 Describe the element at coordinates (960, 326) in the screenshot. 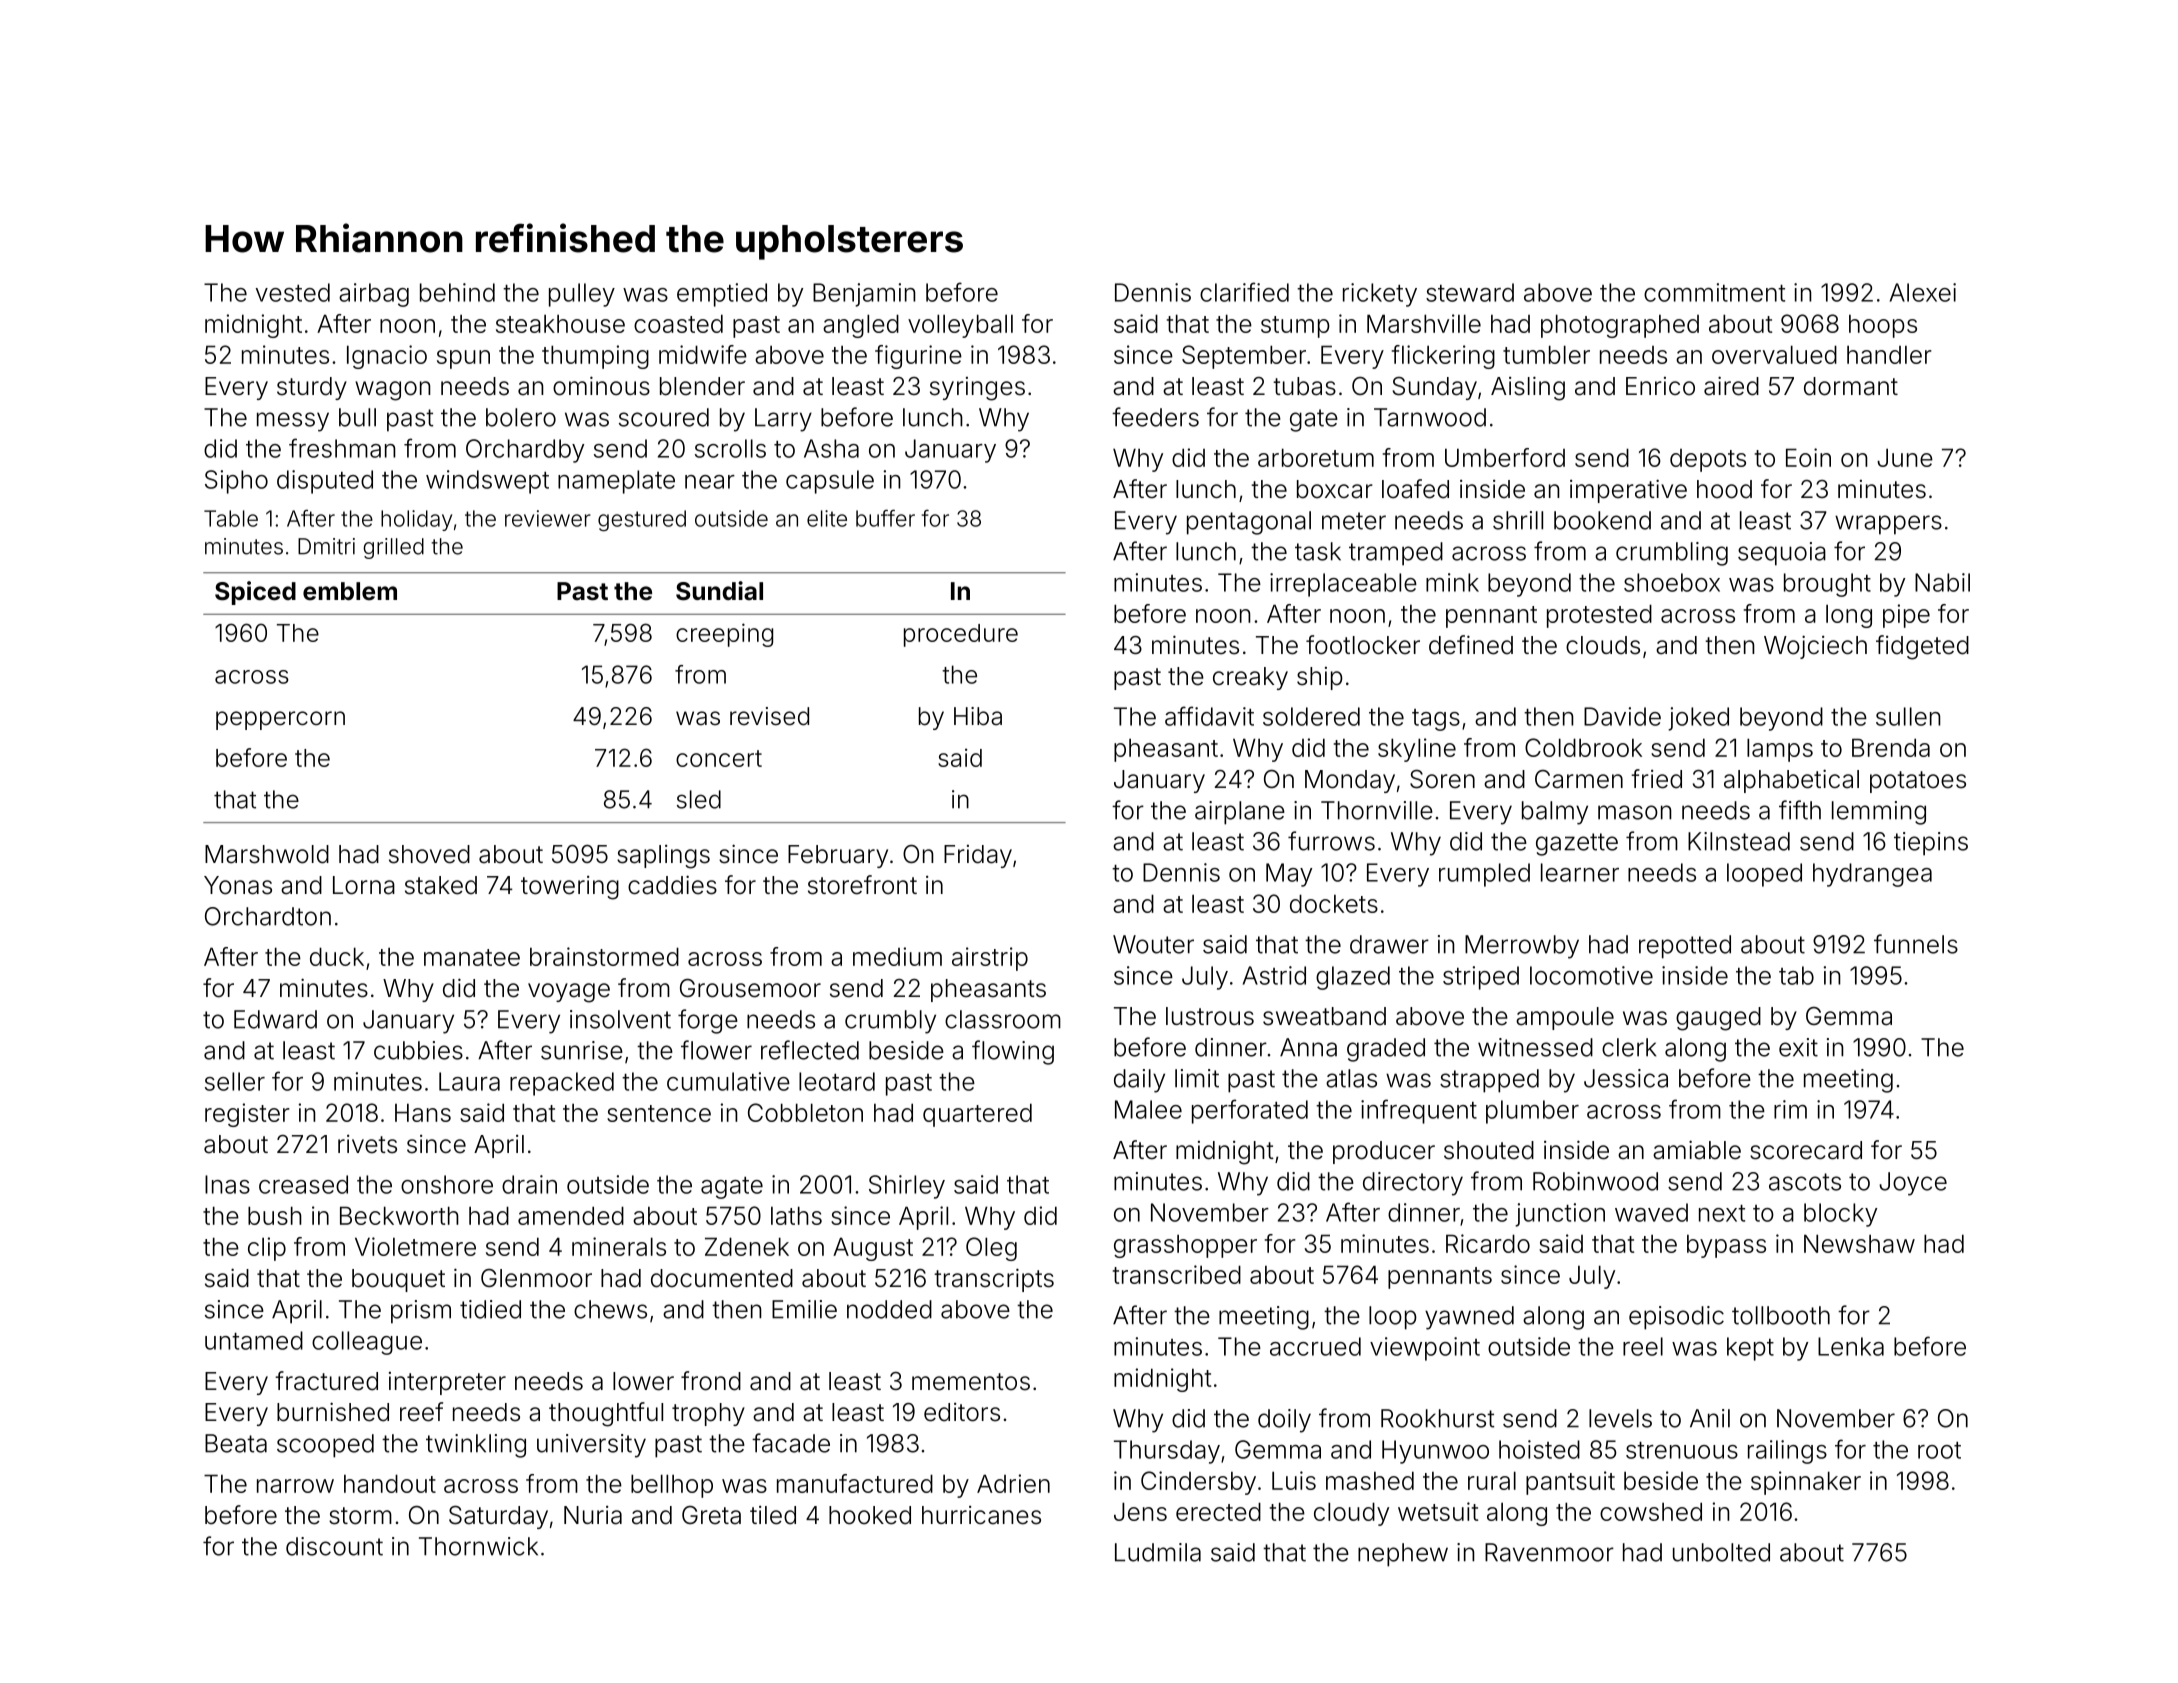

I see `volleyball` at that location.
